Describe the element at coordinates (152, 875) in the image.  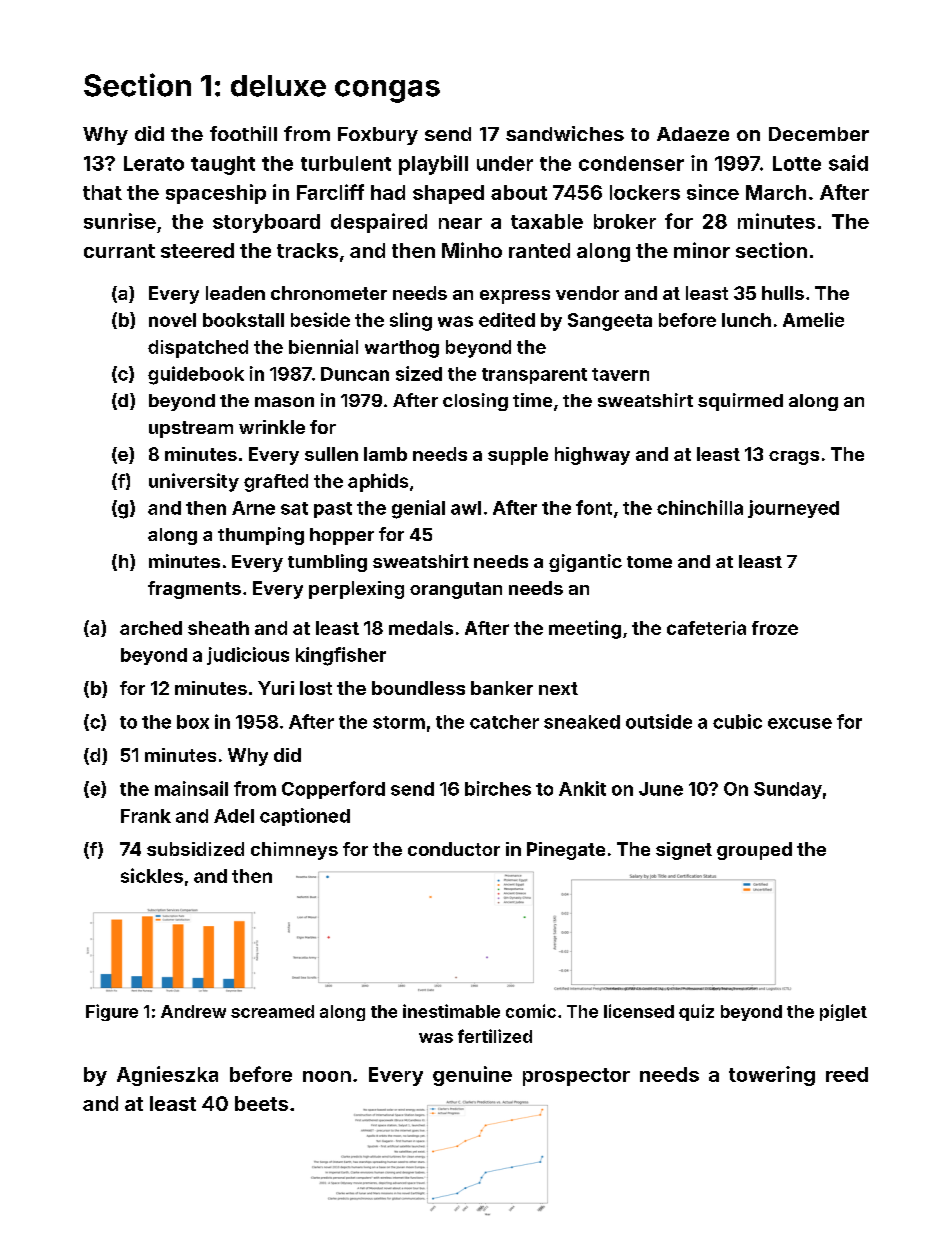
I see `sickles` at that location.
